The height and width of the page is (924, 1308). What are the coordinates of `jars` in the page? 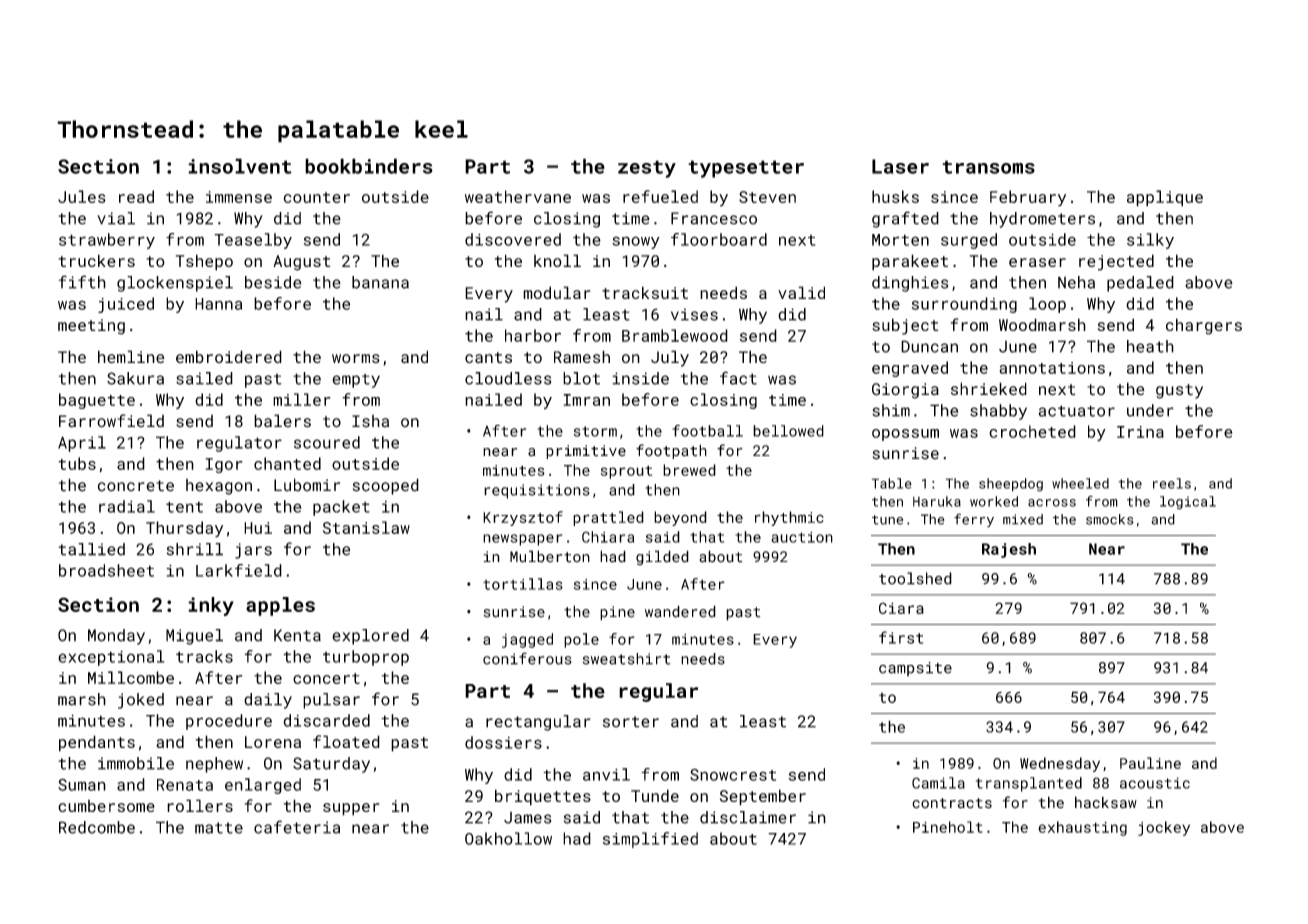 It's located at (253, 551).
